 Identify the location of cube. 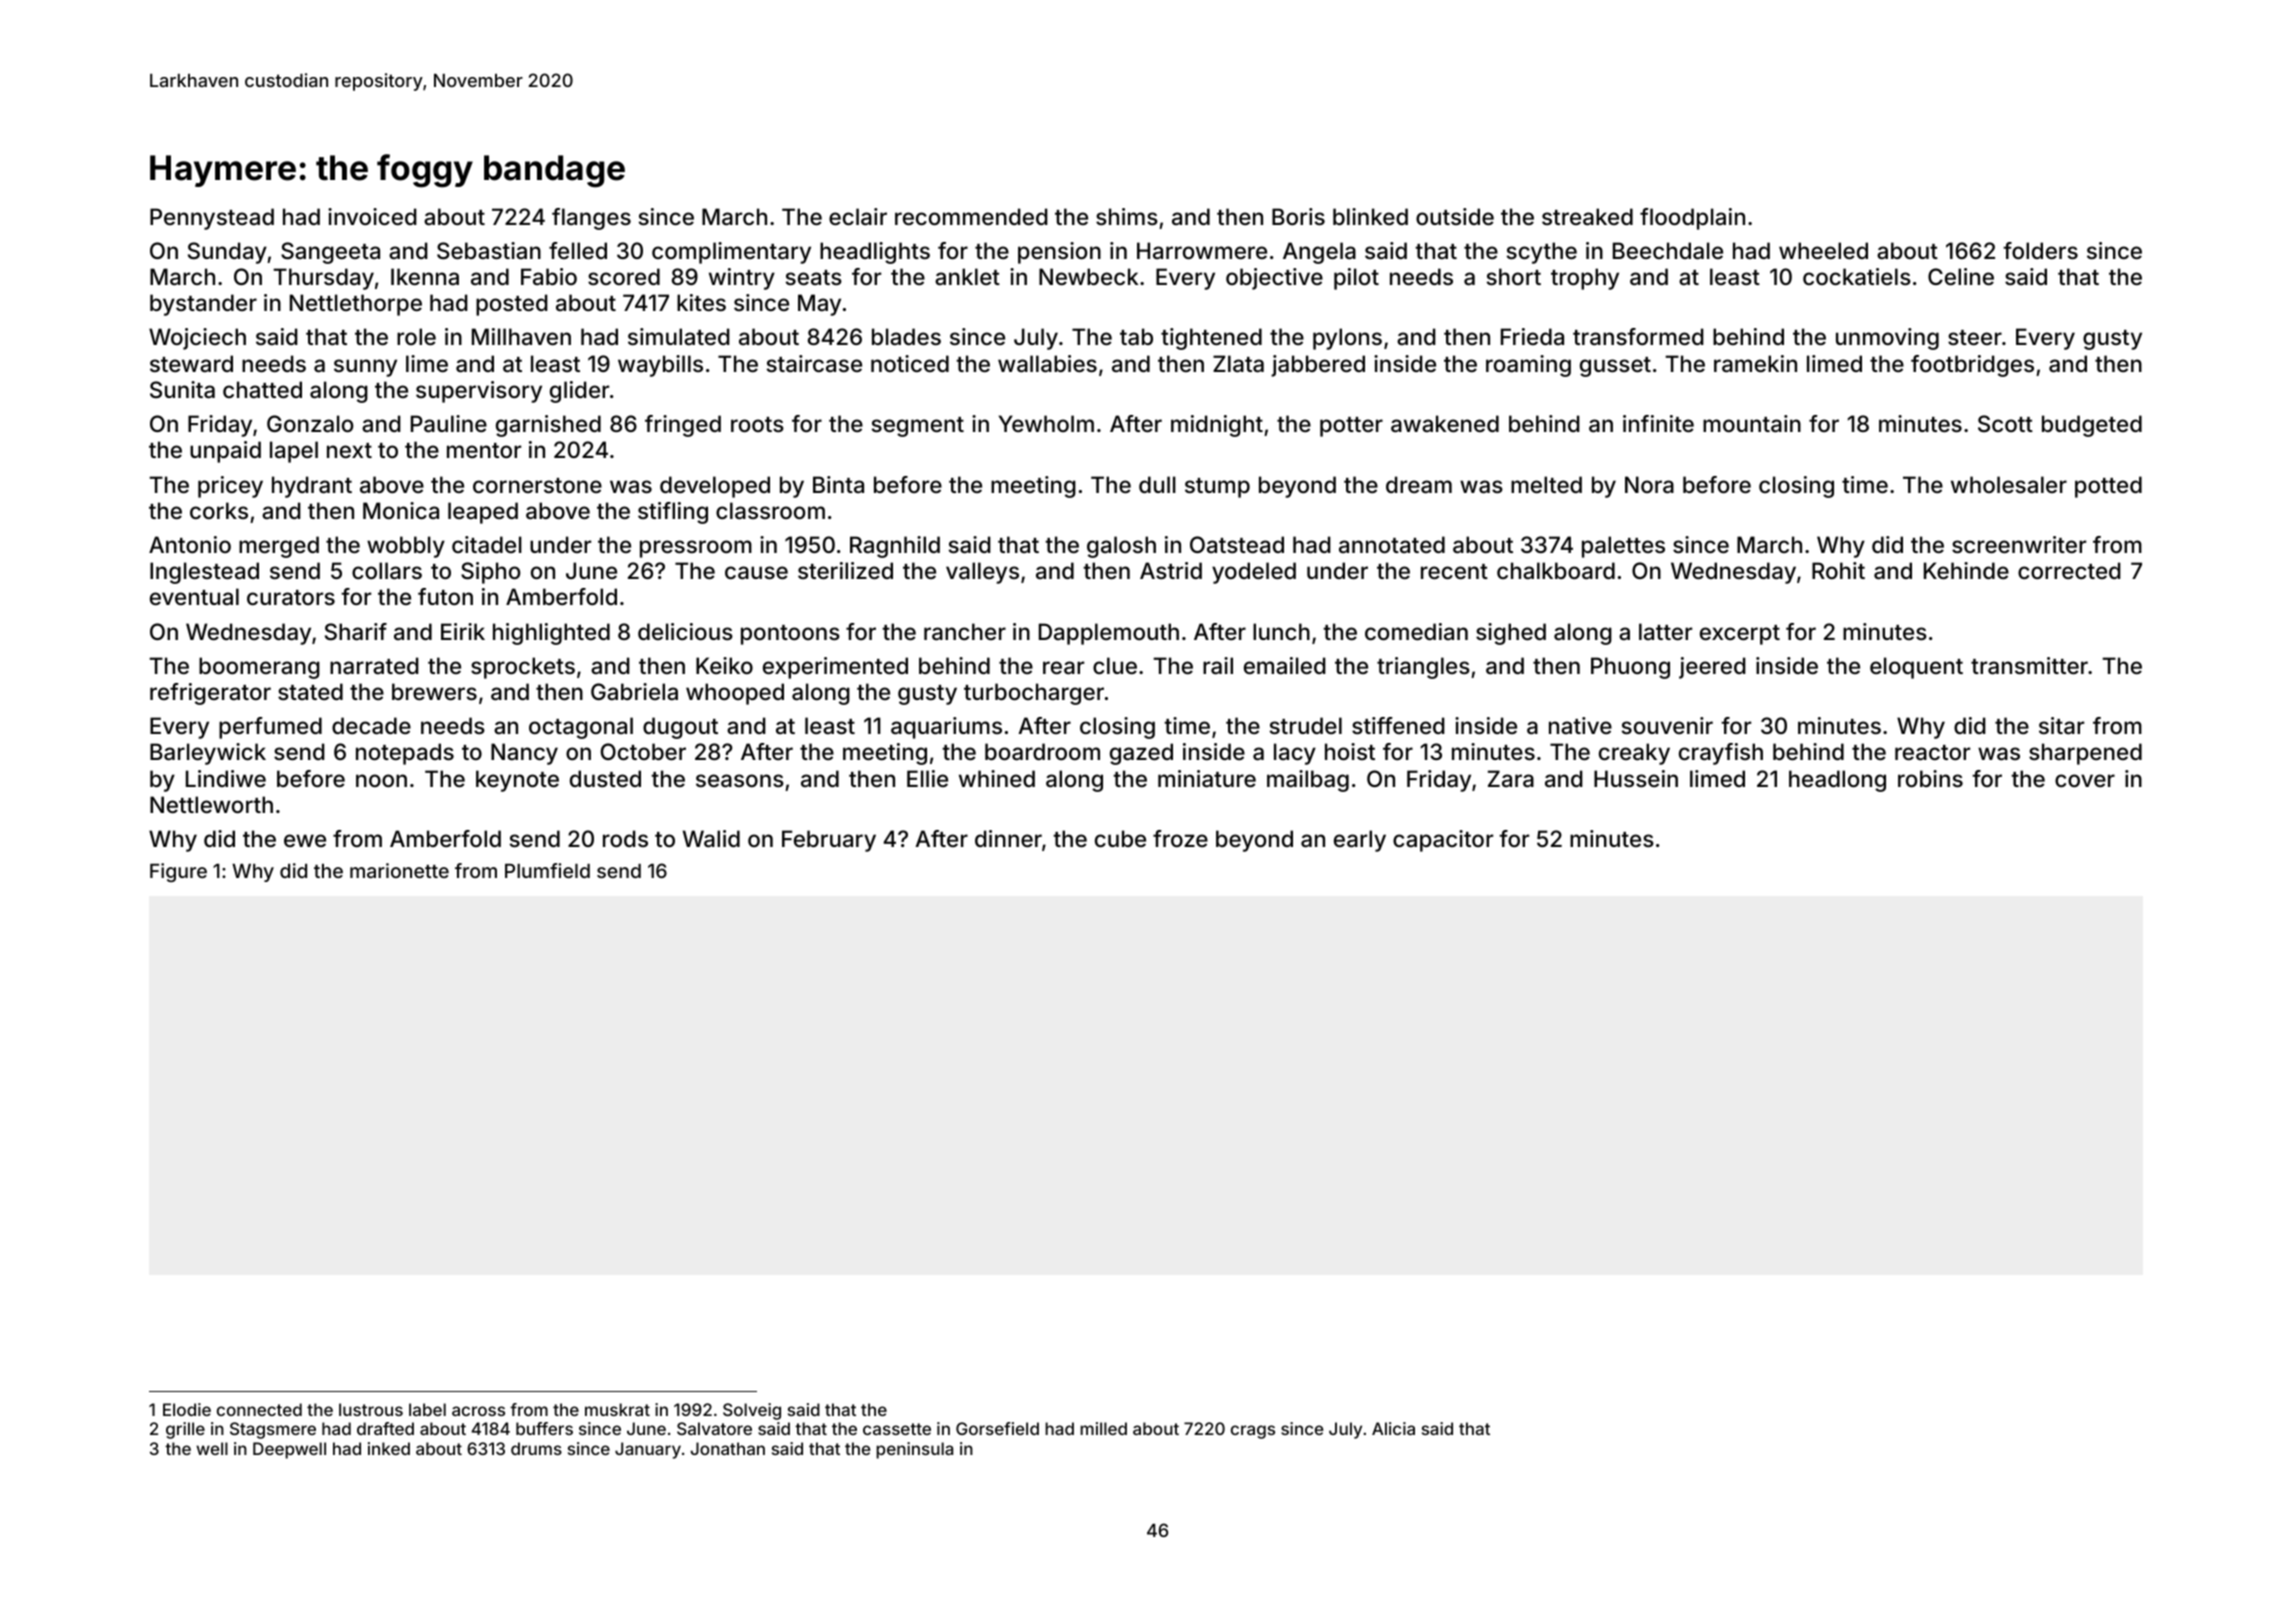
(1120, 838).
